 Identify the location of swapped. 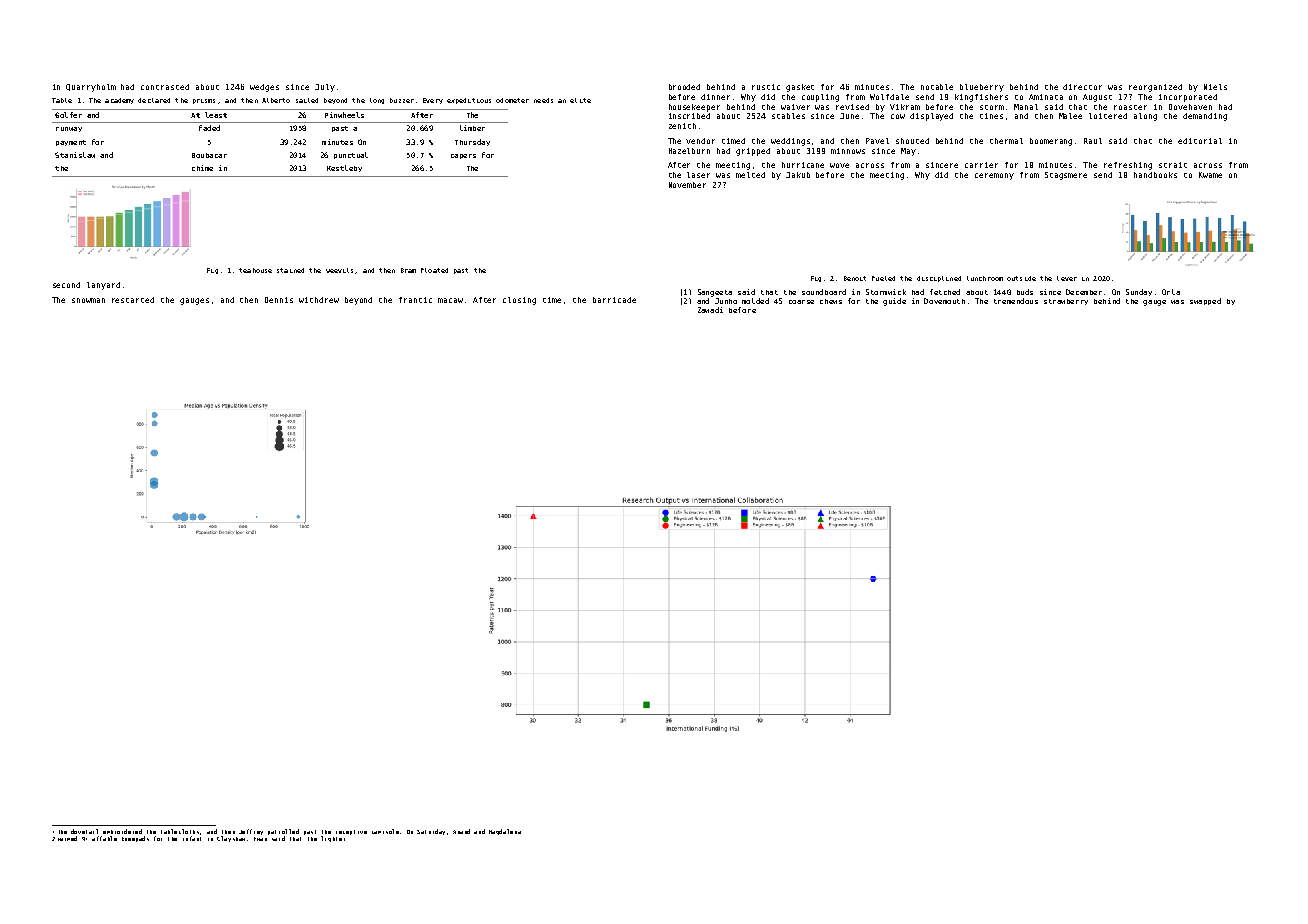
(1205, 301).
